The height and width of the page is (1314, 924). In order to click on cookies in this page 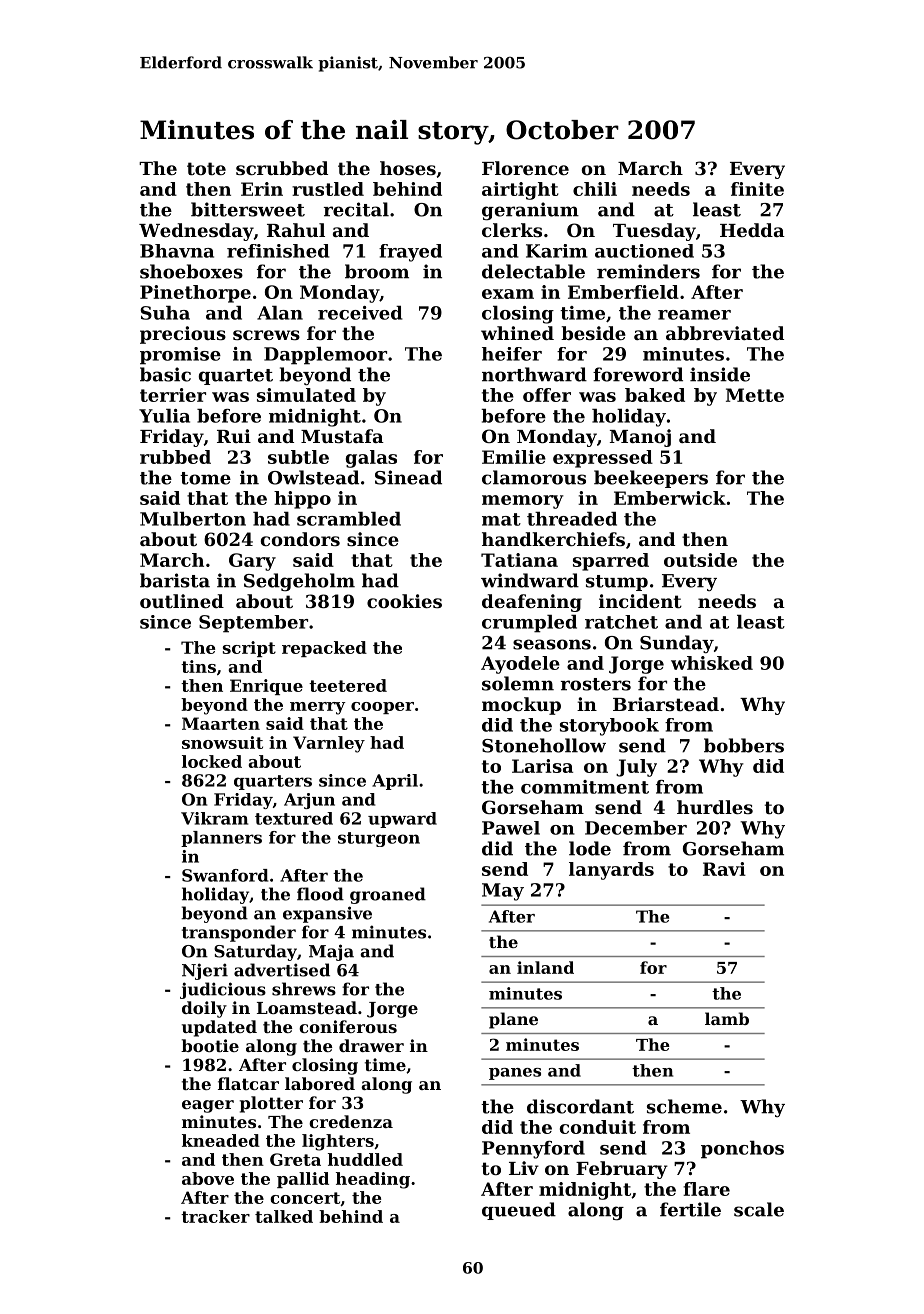, I will do `click(404, 601)`.
